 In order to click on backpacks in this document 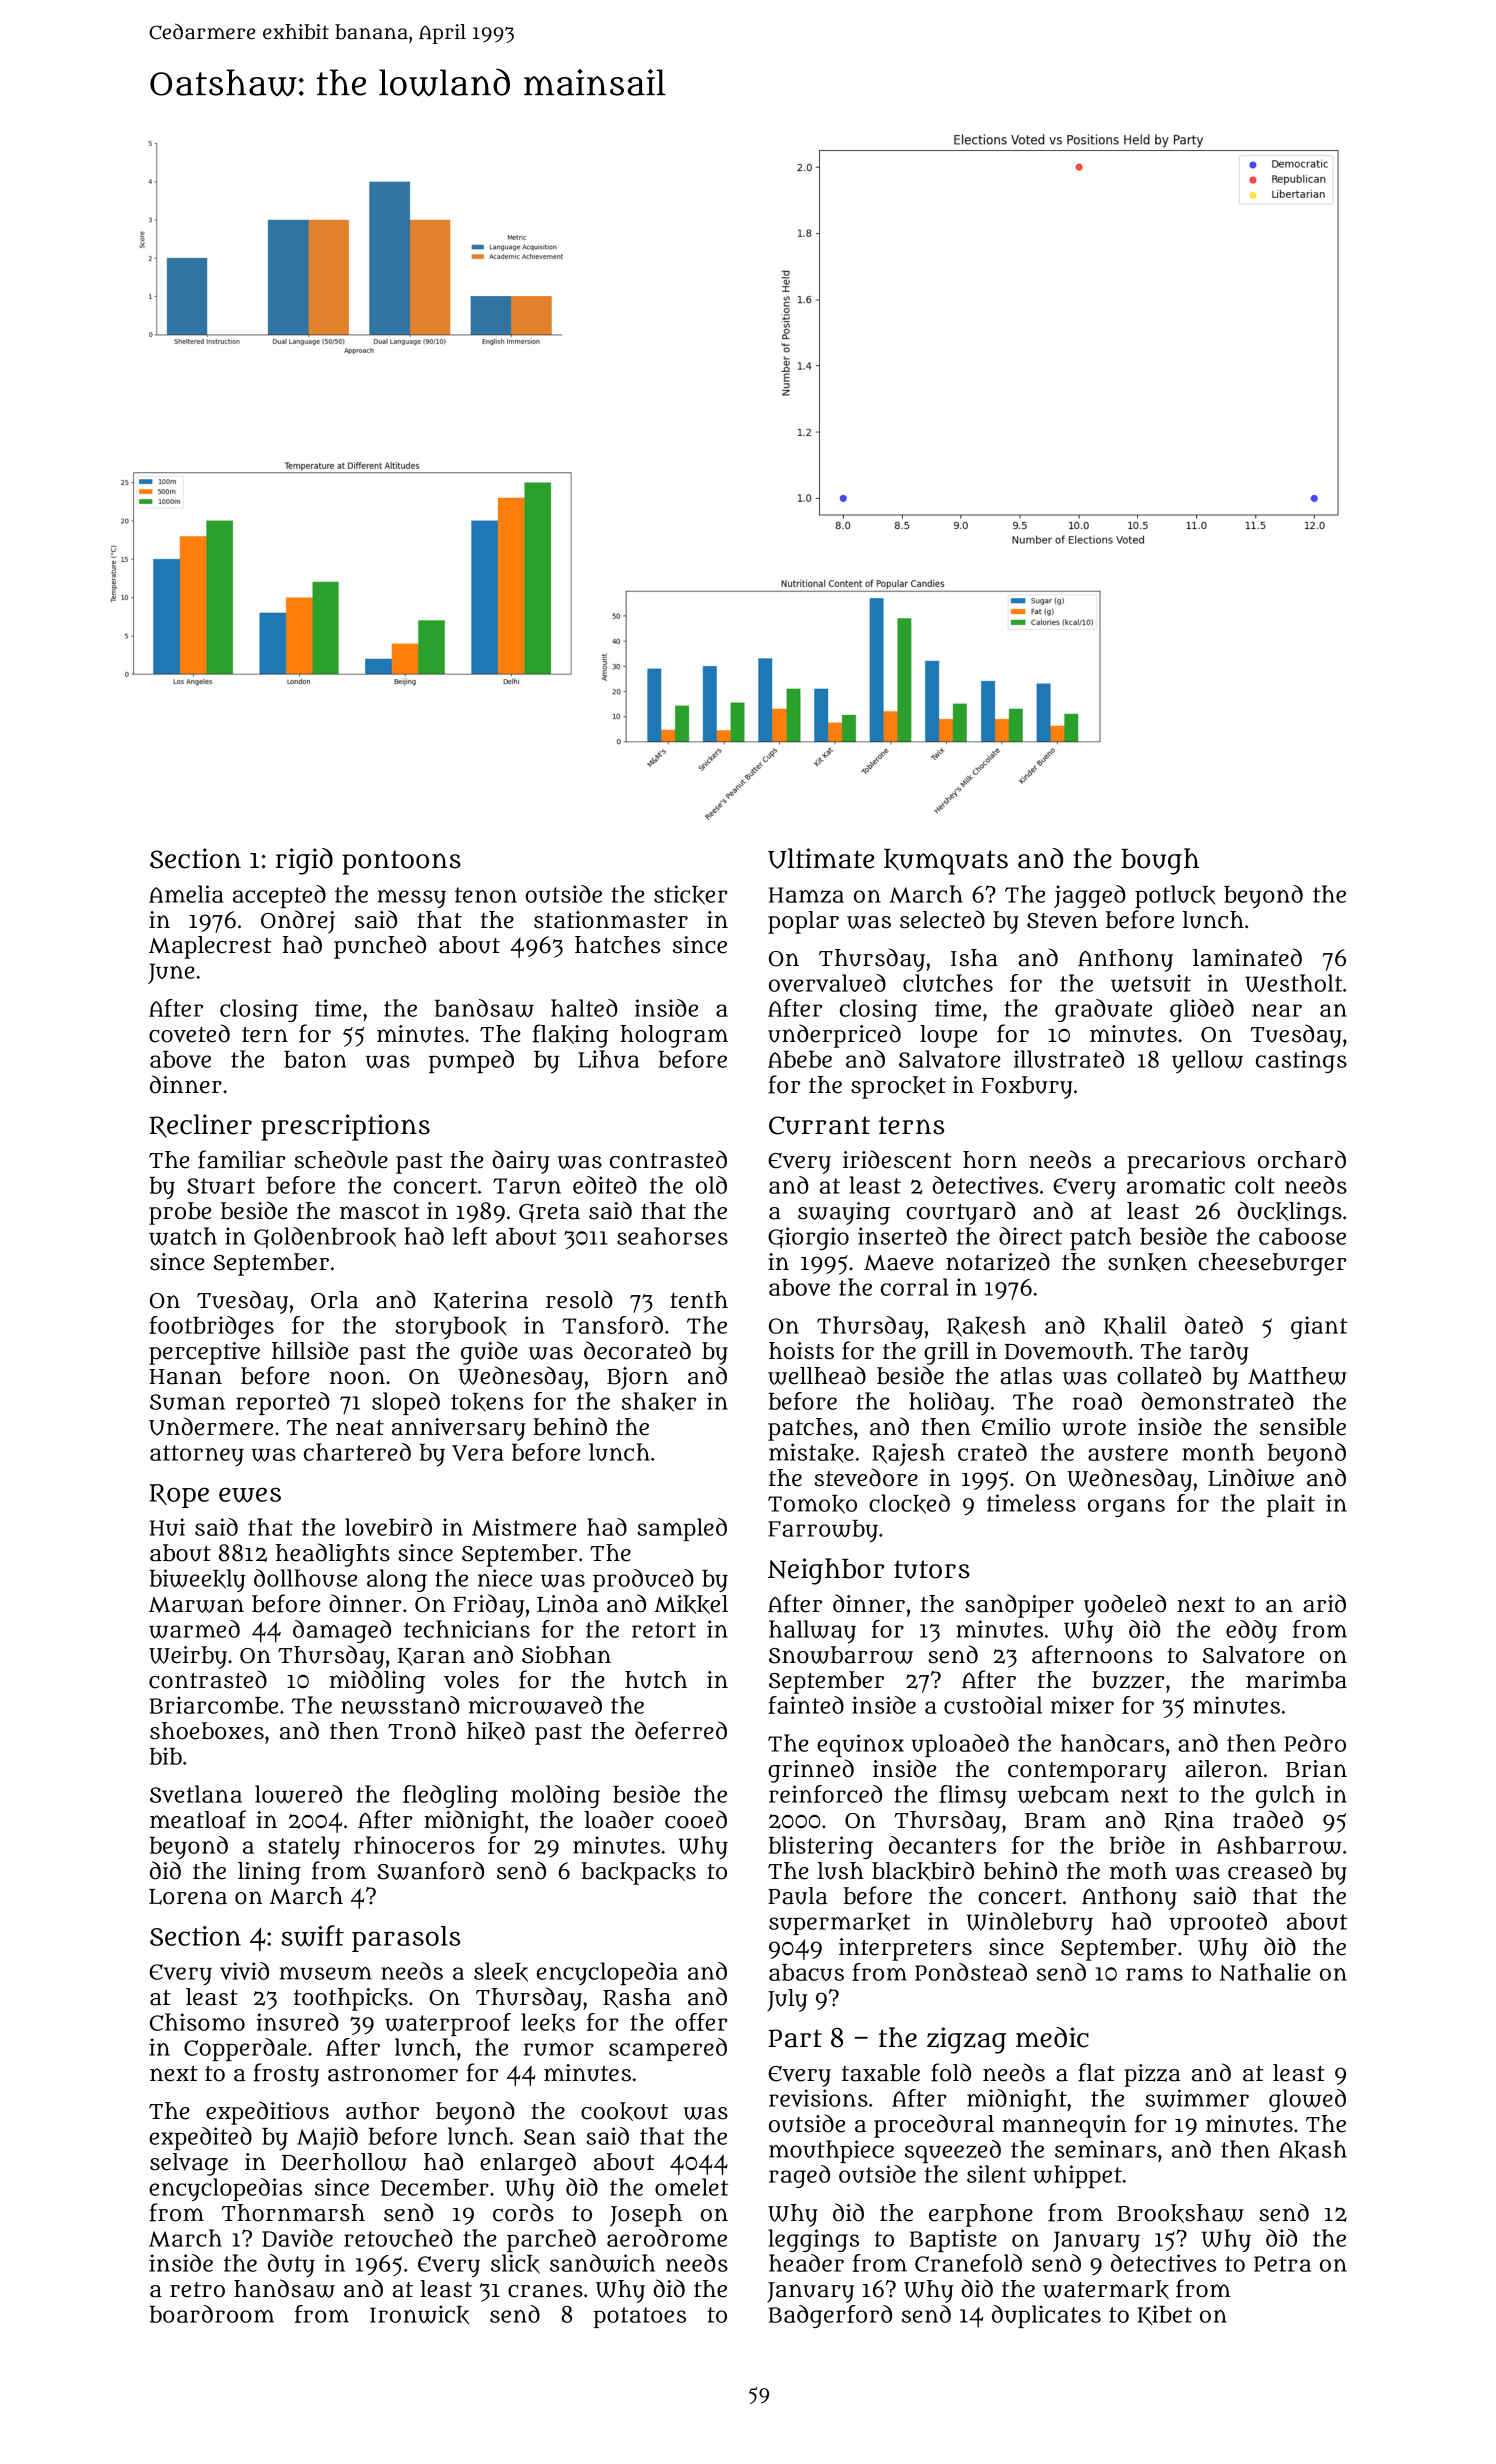, I will do `click(638, 1873)`.
